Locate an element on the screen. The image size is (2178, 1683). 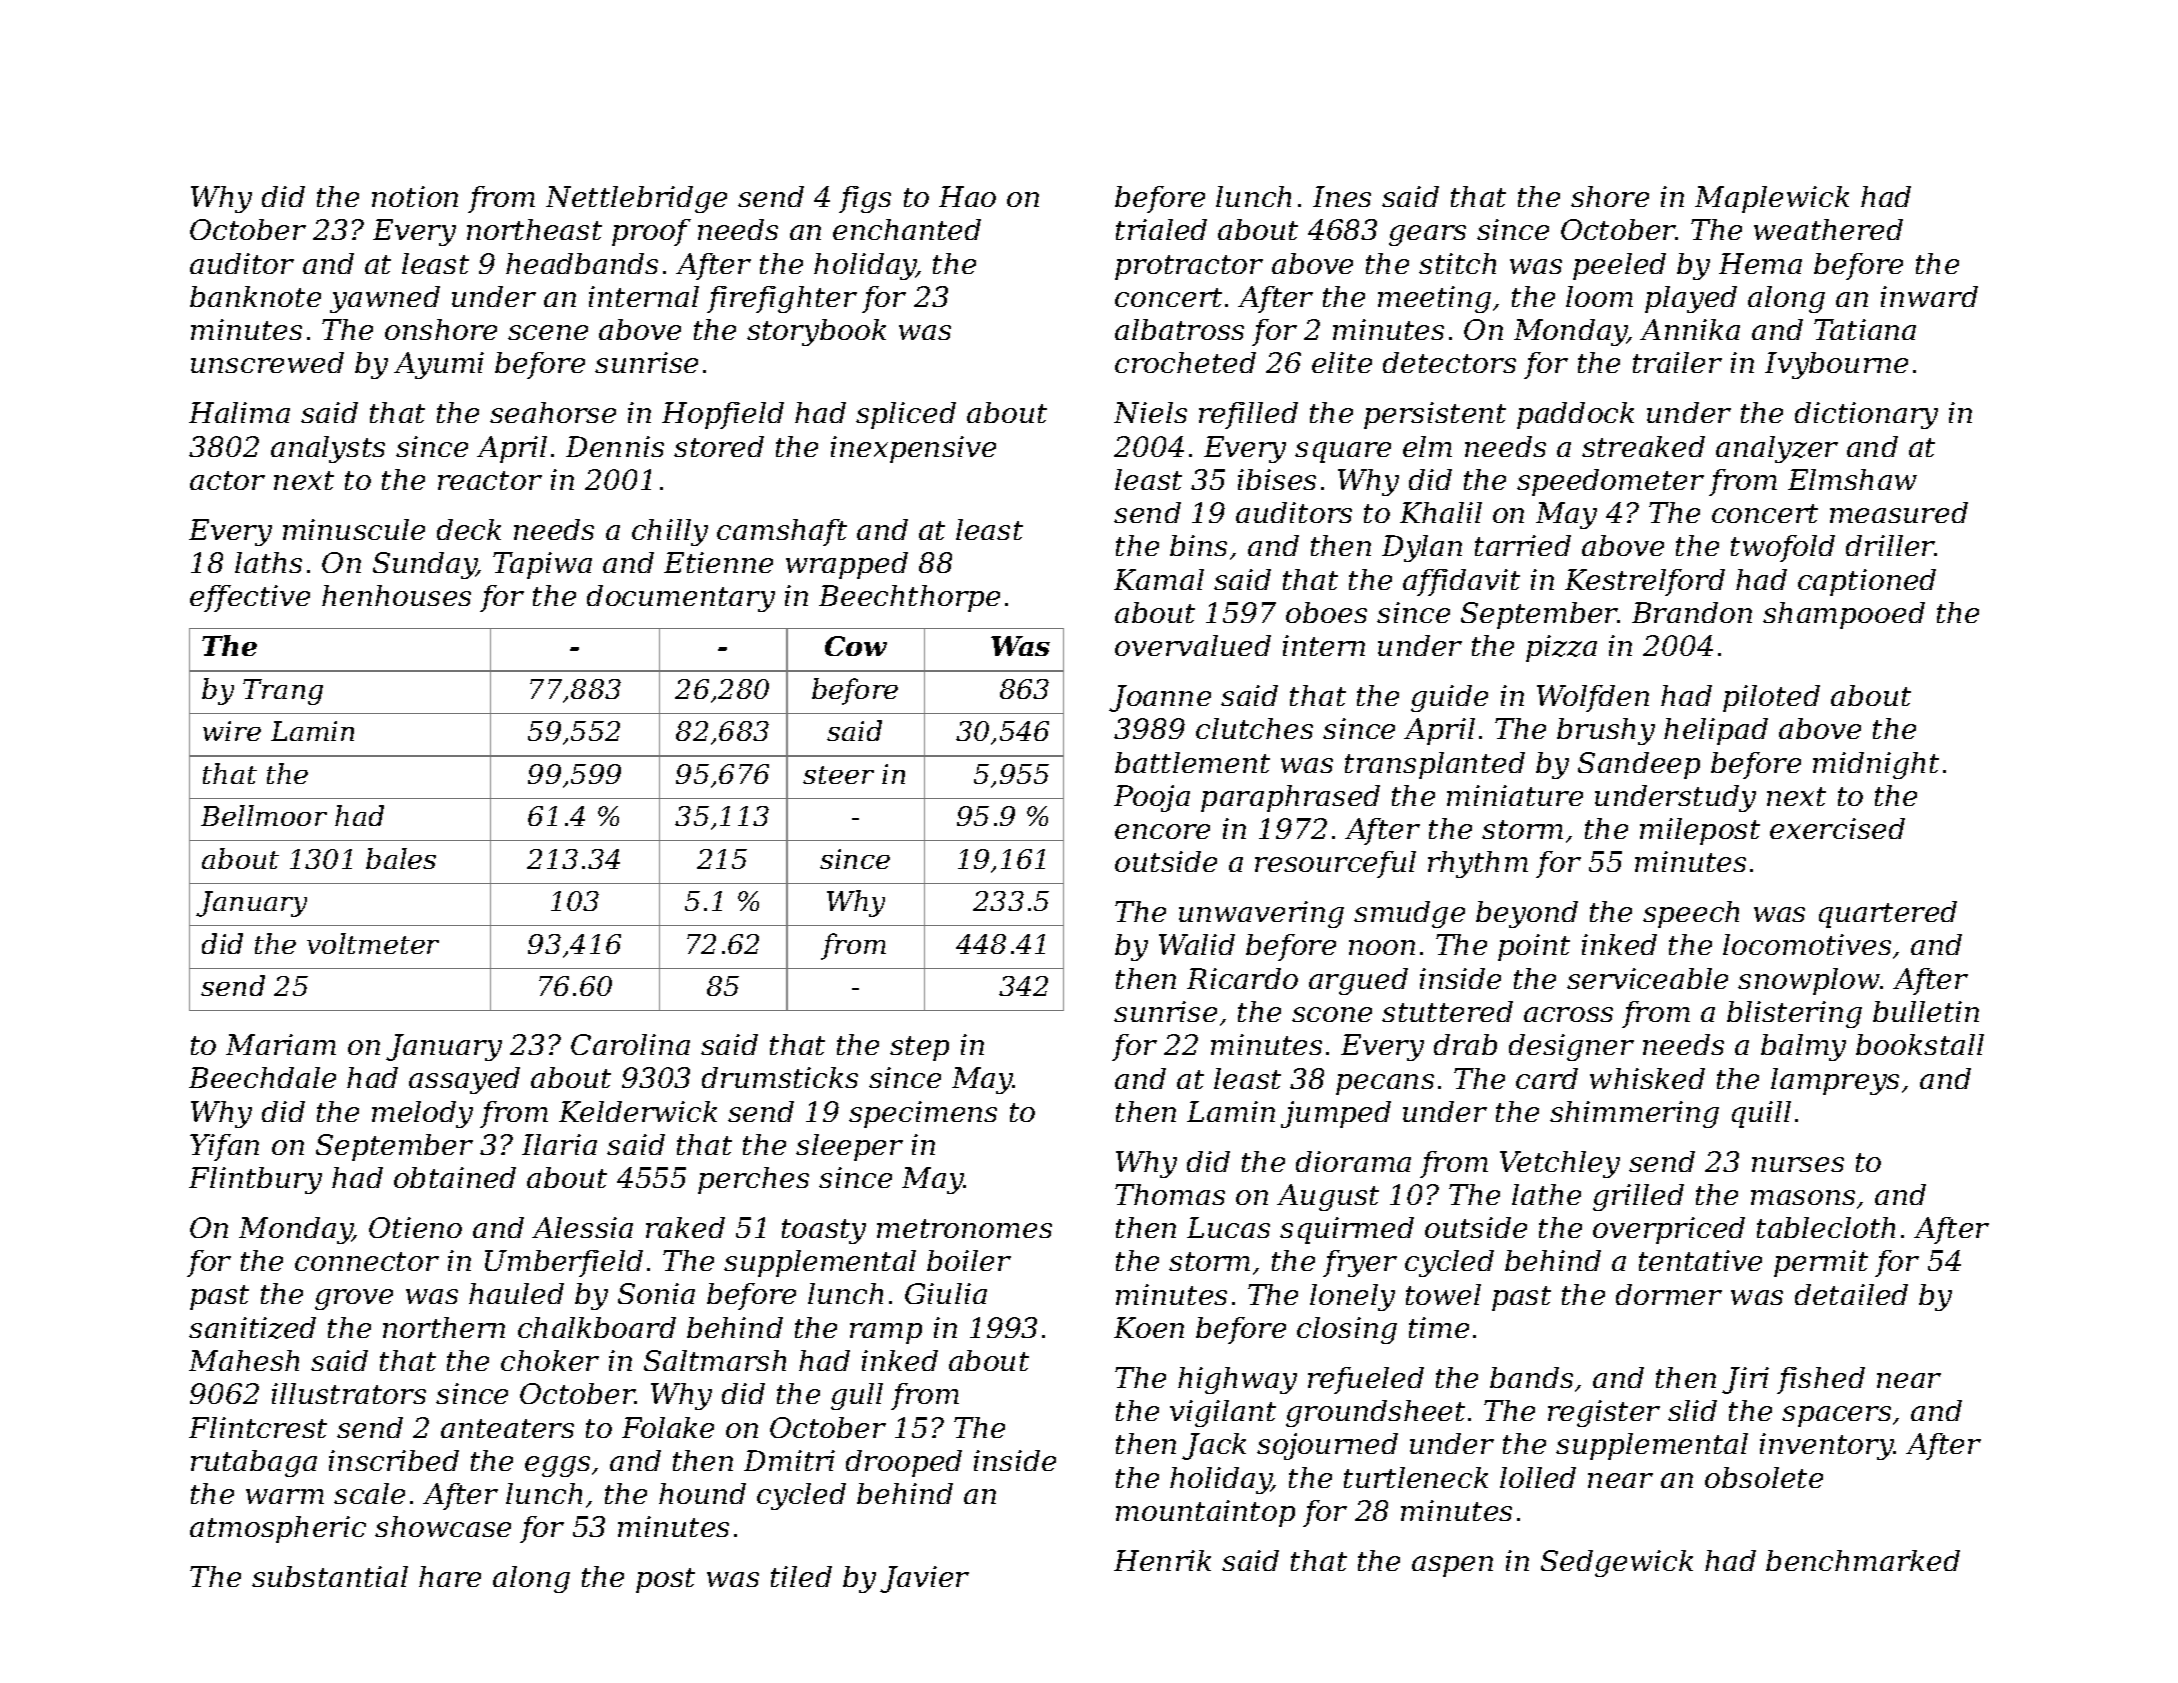
fished is located at coordinates (1821, 1380).
